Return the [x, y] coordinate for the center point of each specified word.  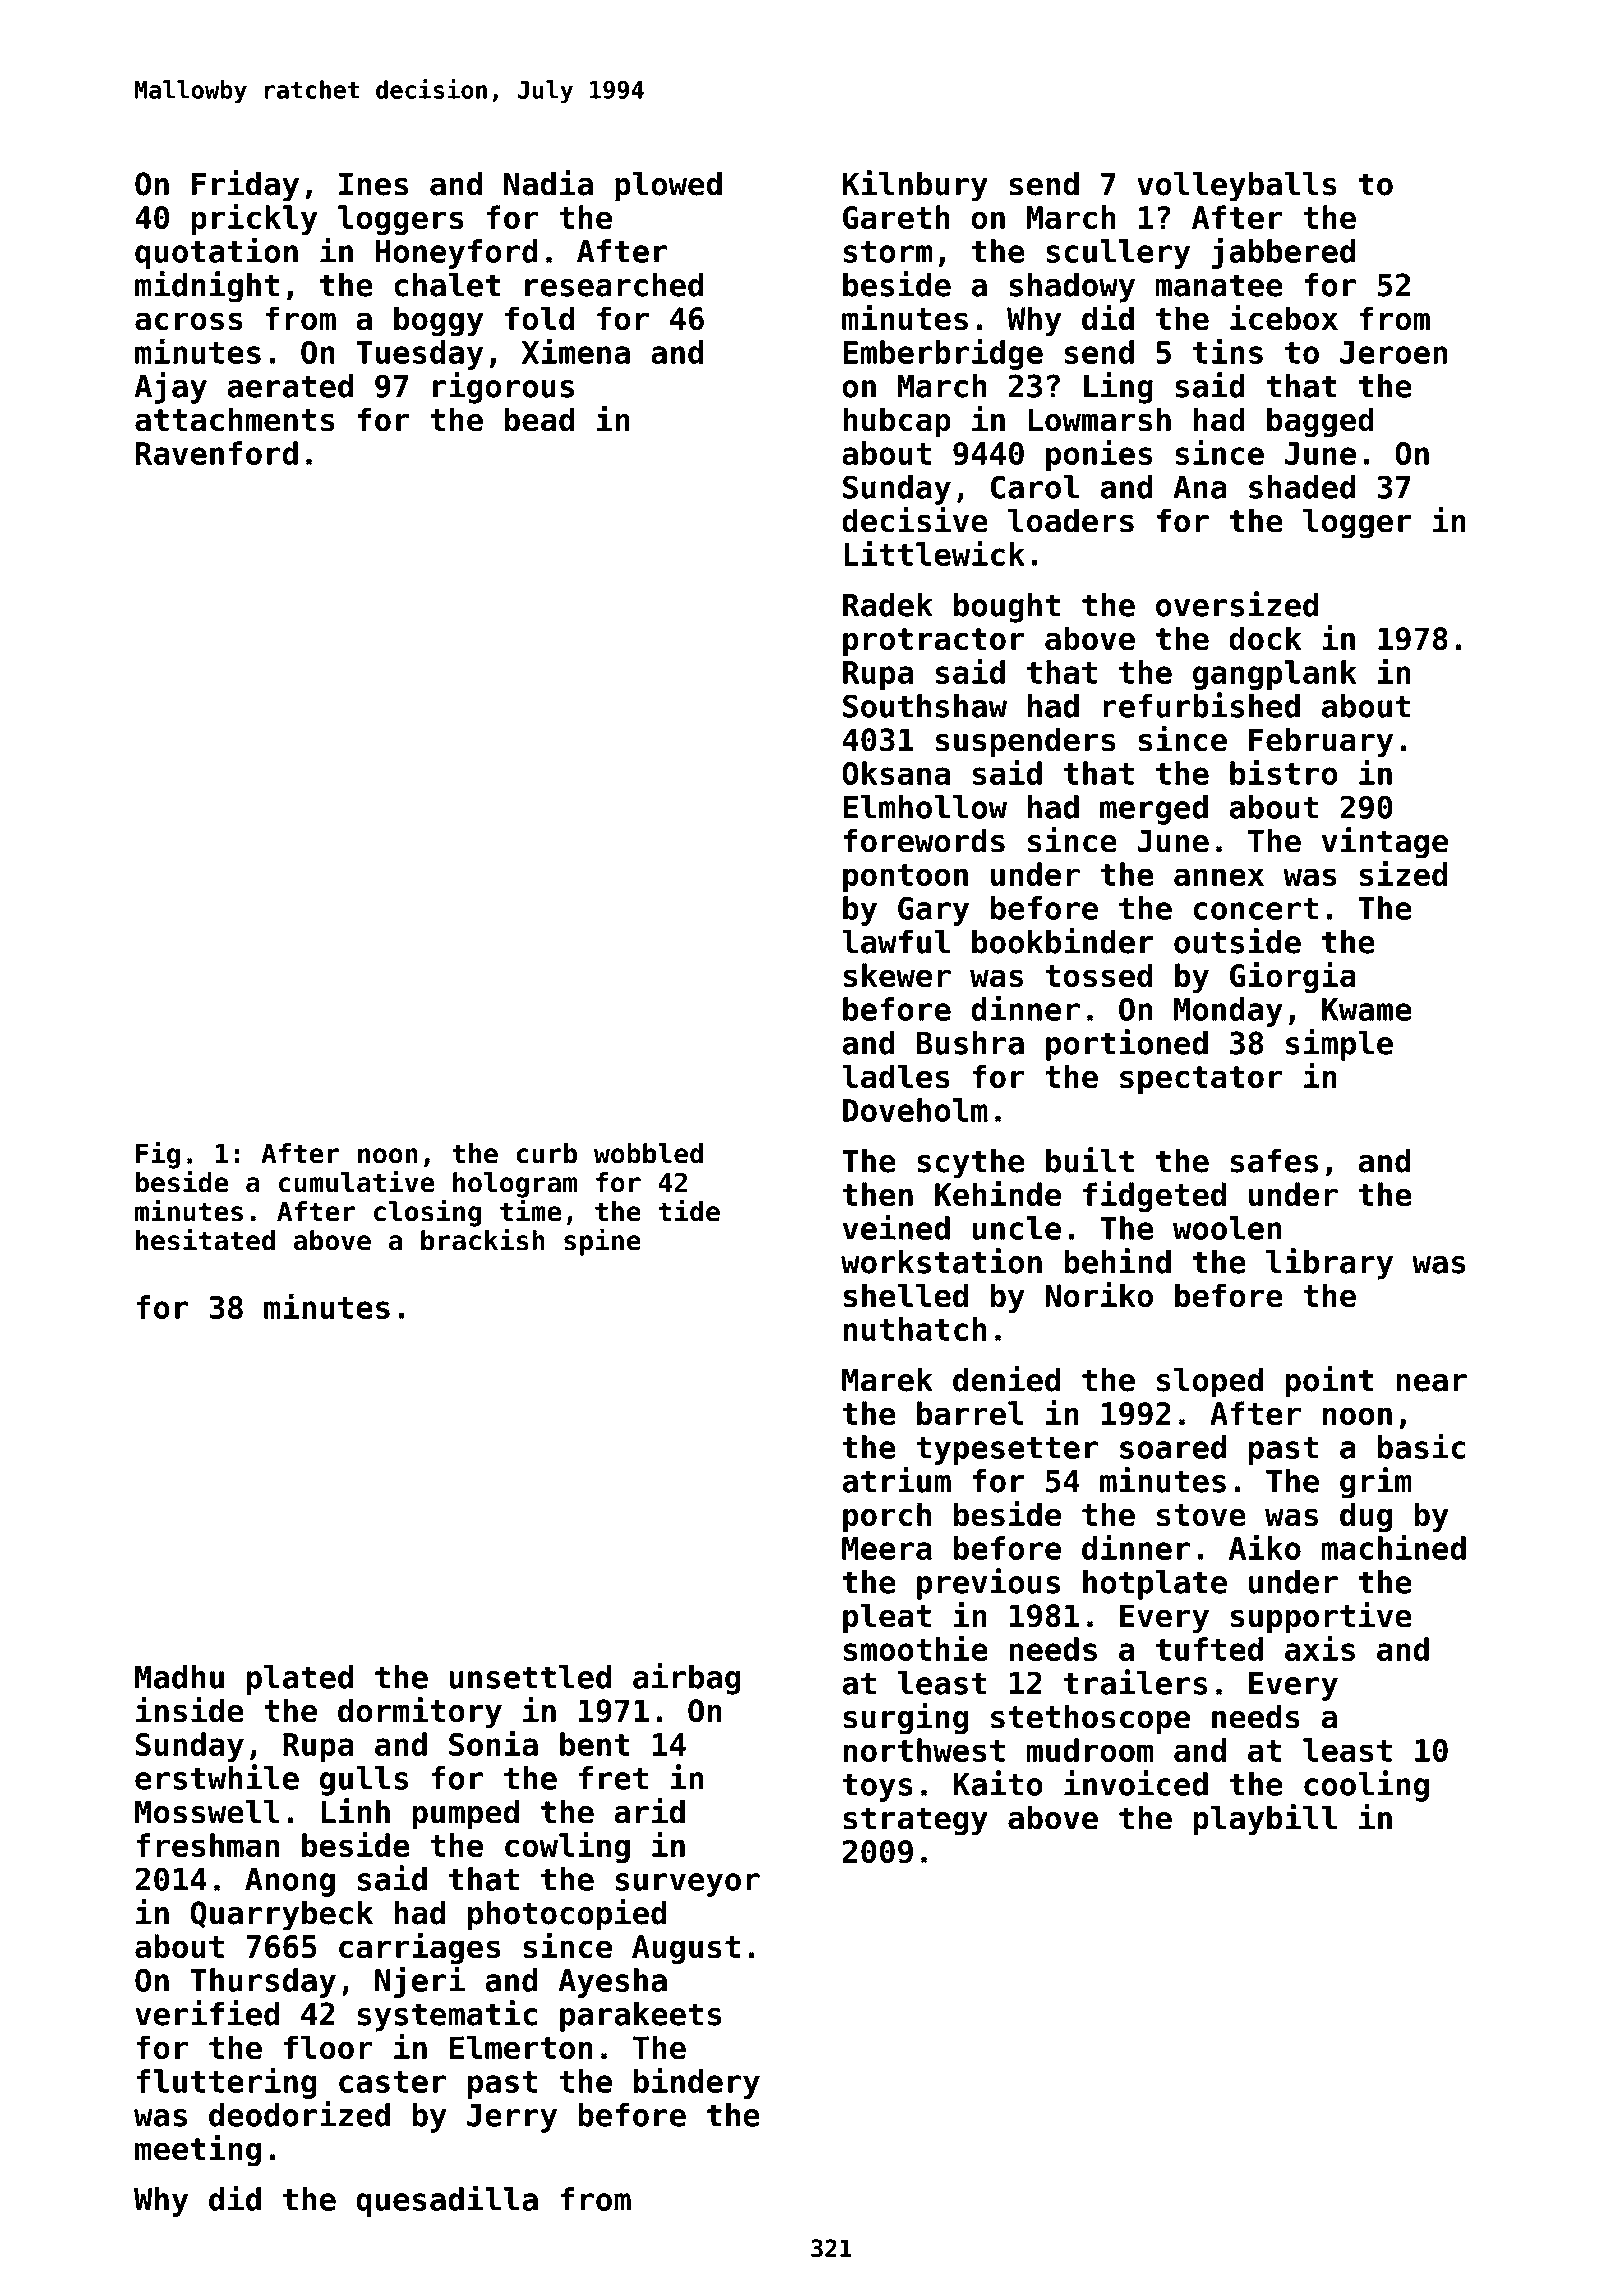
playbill [1265, 1820]
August [686, 1949]
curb [547, 1153]
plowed [668, 187]
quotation [216, 253]
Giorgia [1293, 977]
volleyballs [1237, 187]
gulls [364, 1781]
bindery [697, 2083]
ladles [896, 1076]
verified [207, 2013]
